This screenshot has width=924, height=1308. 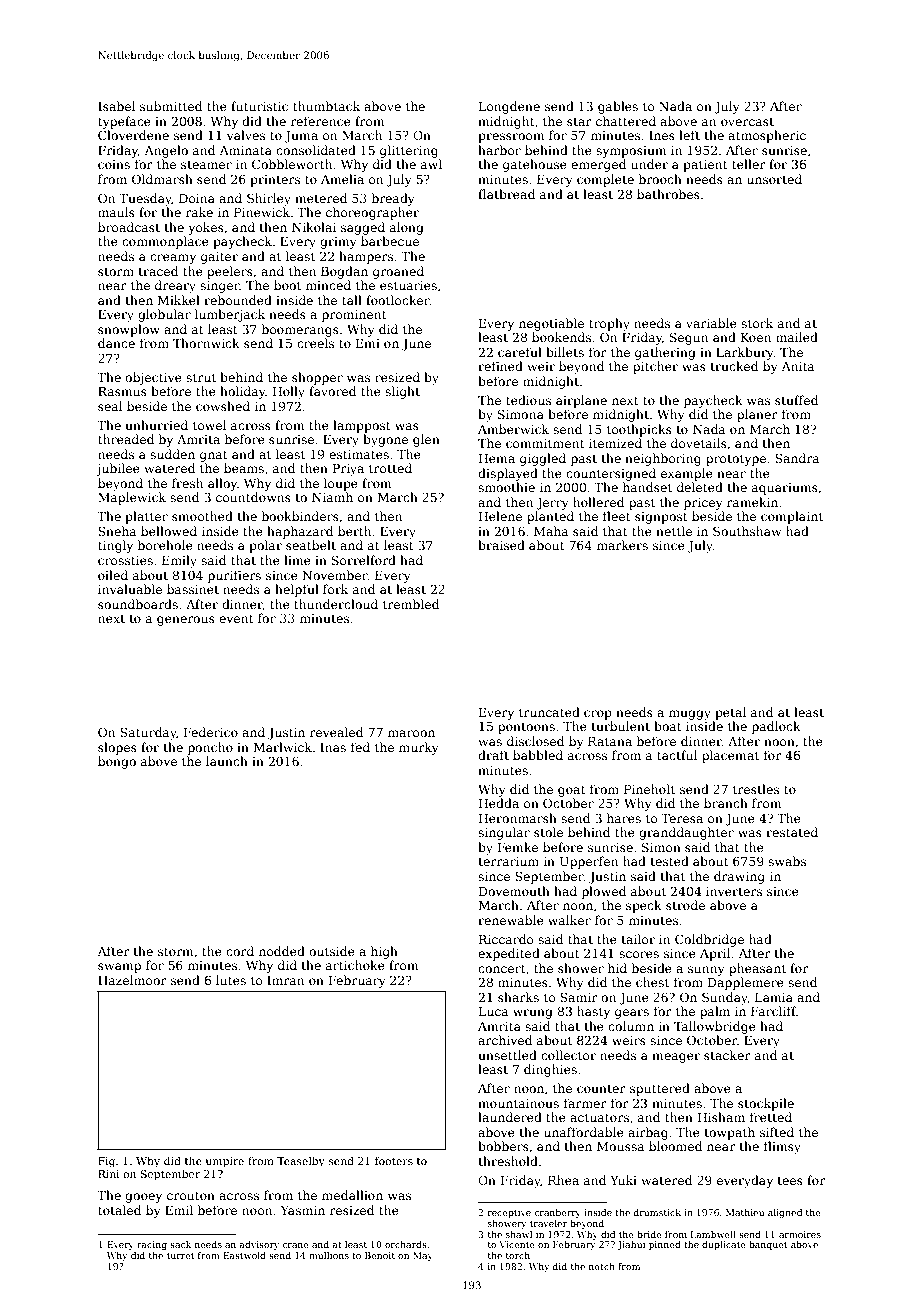 What do you see at coordinates (230, 272) in the screenshot?
I see `peelers` at bounding box center [230, 272].
